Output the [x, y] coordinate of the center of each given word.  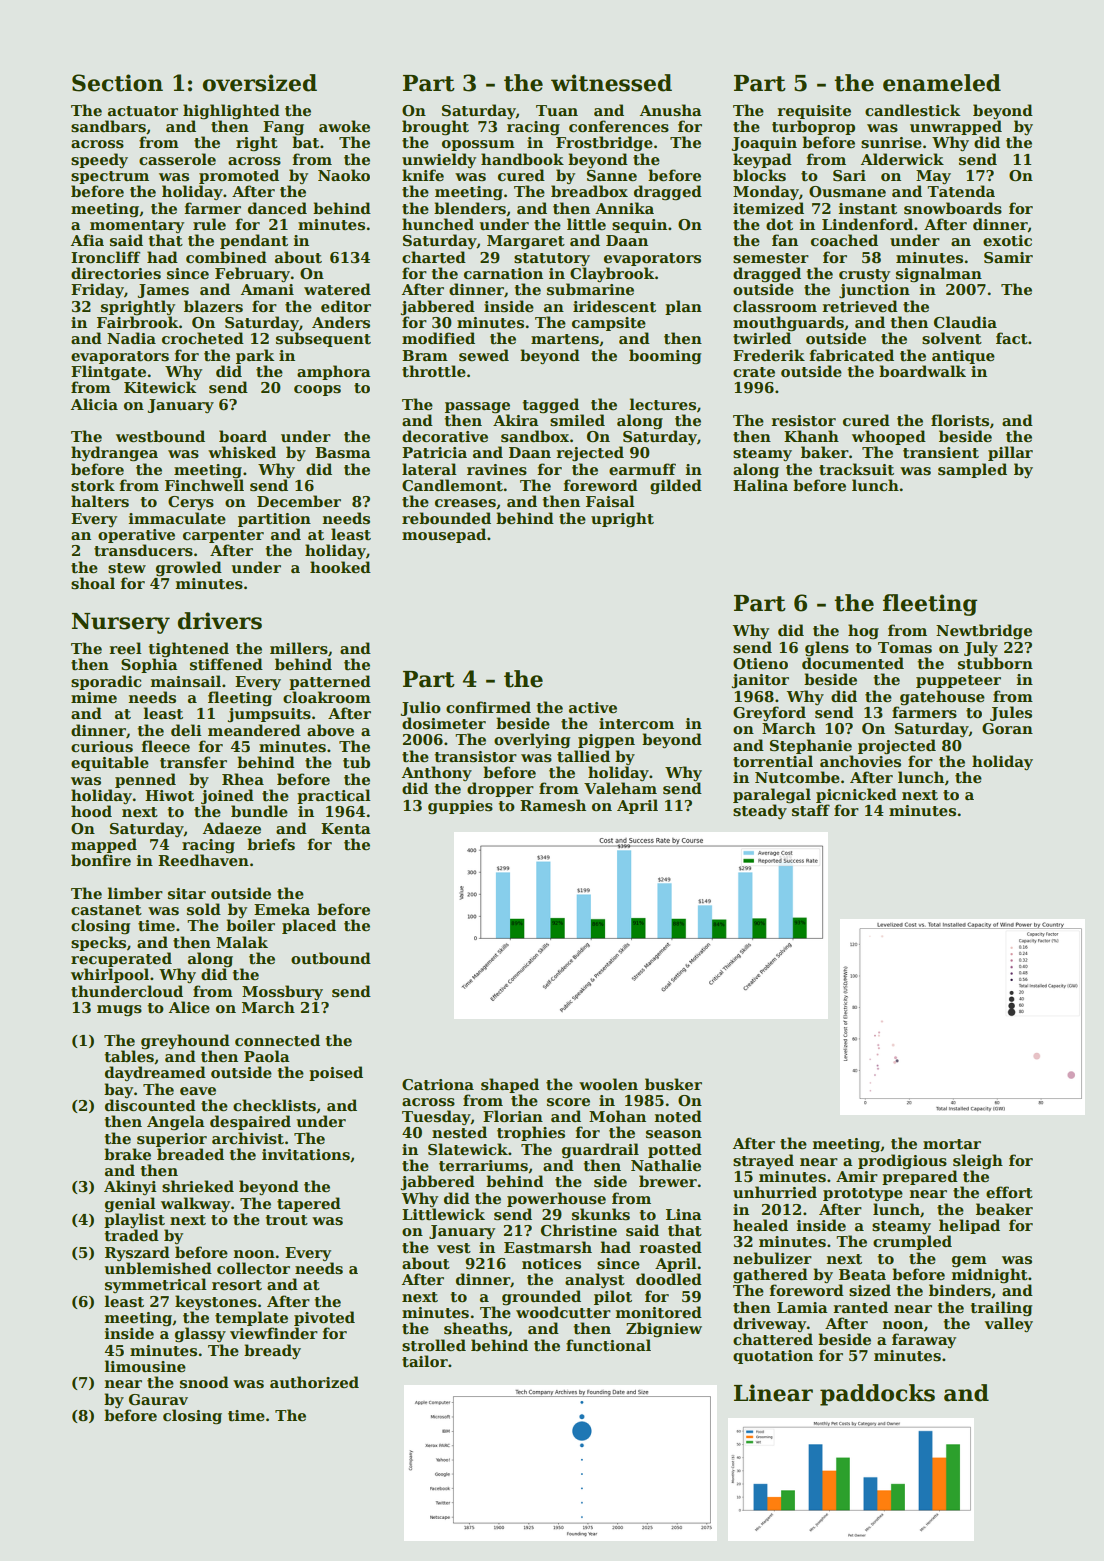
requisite [814, 112]
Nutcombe [797, 777]
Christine [579, 1230]
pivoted [324, 1318]
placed [309, 926]
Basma [343, 452]
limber [135, 893]
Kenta [346, 829]
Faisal [610, 501]
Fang [283, 128]
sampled [972, 470]
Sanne [612, 175]
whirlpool [110, 975]
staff [811, 810]
